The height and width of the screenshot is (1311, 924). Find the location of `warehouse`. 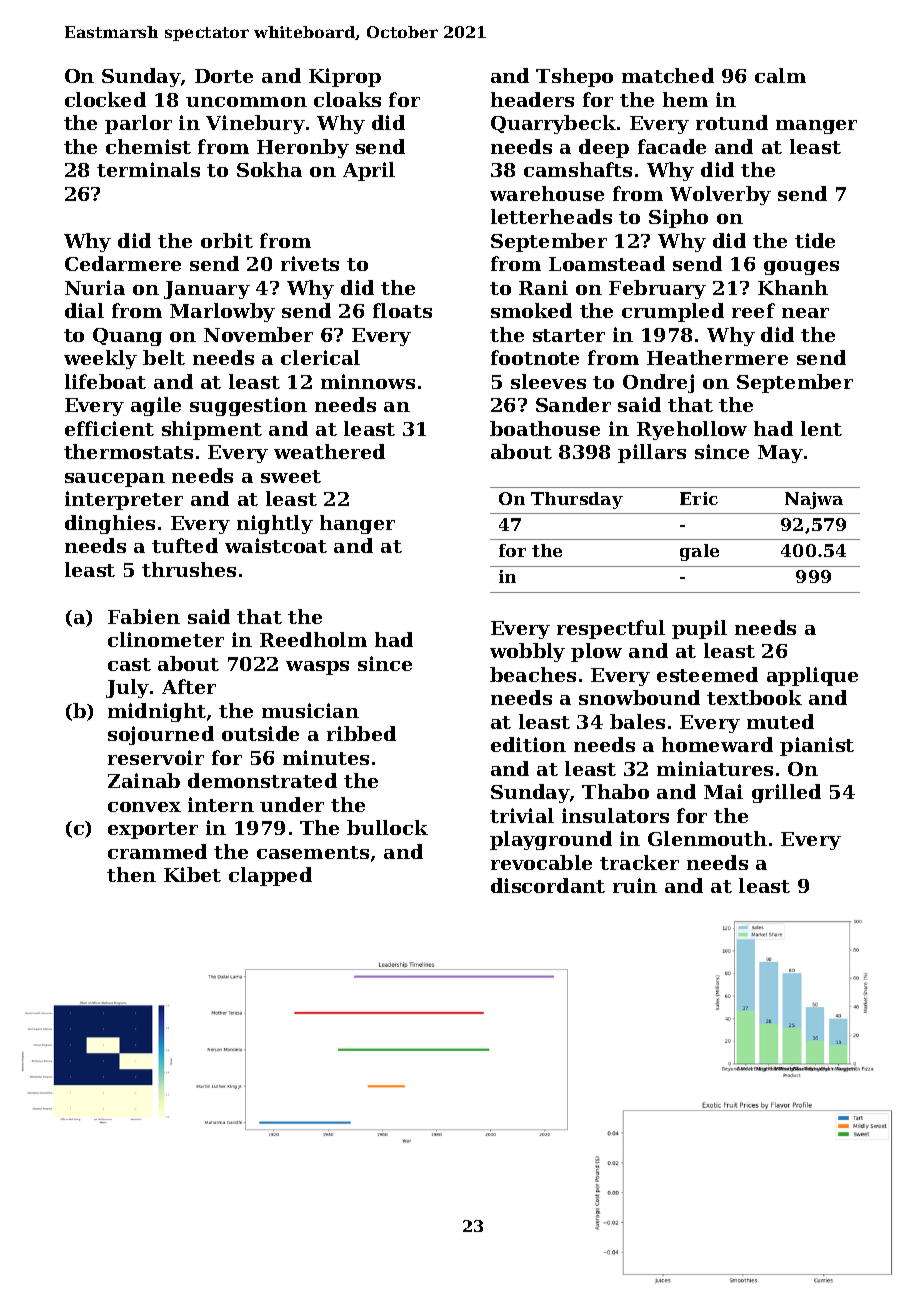

warehouse is located at coordinates (547, 193).
